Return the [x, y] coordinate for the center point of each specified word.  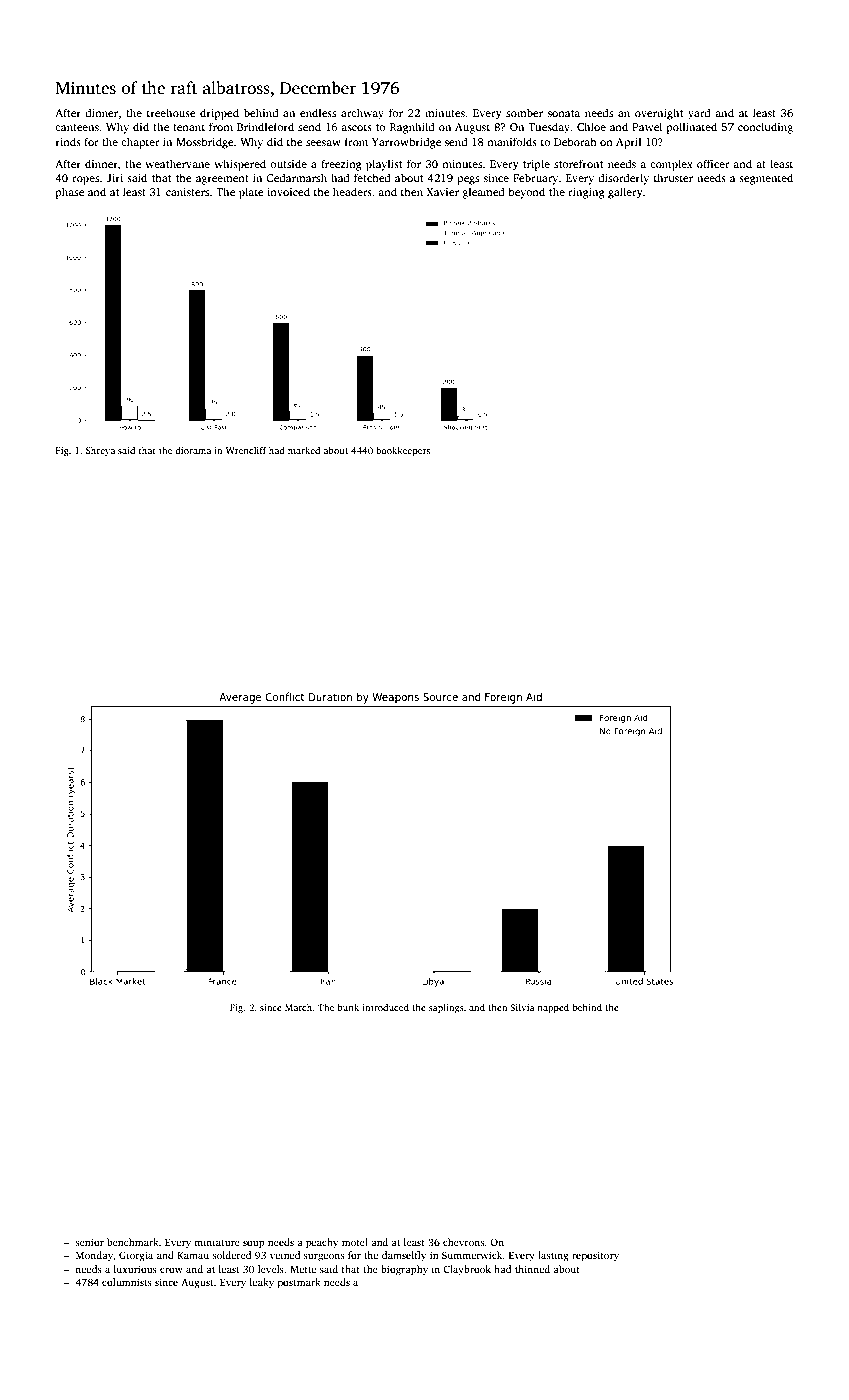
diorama [193, 450]
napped [553, 1008]
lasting [553, 1256]
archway [362, 114]
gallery [625, 193]
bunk [348, 1007]
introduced [385, 1007]
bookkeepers [403, 451]
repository [595, 1256]
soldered [231, 1255]
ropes [85, 180]
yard [699, 114]
